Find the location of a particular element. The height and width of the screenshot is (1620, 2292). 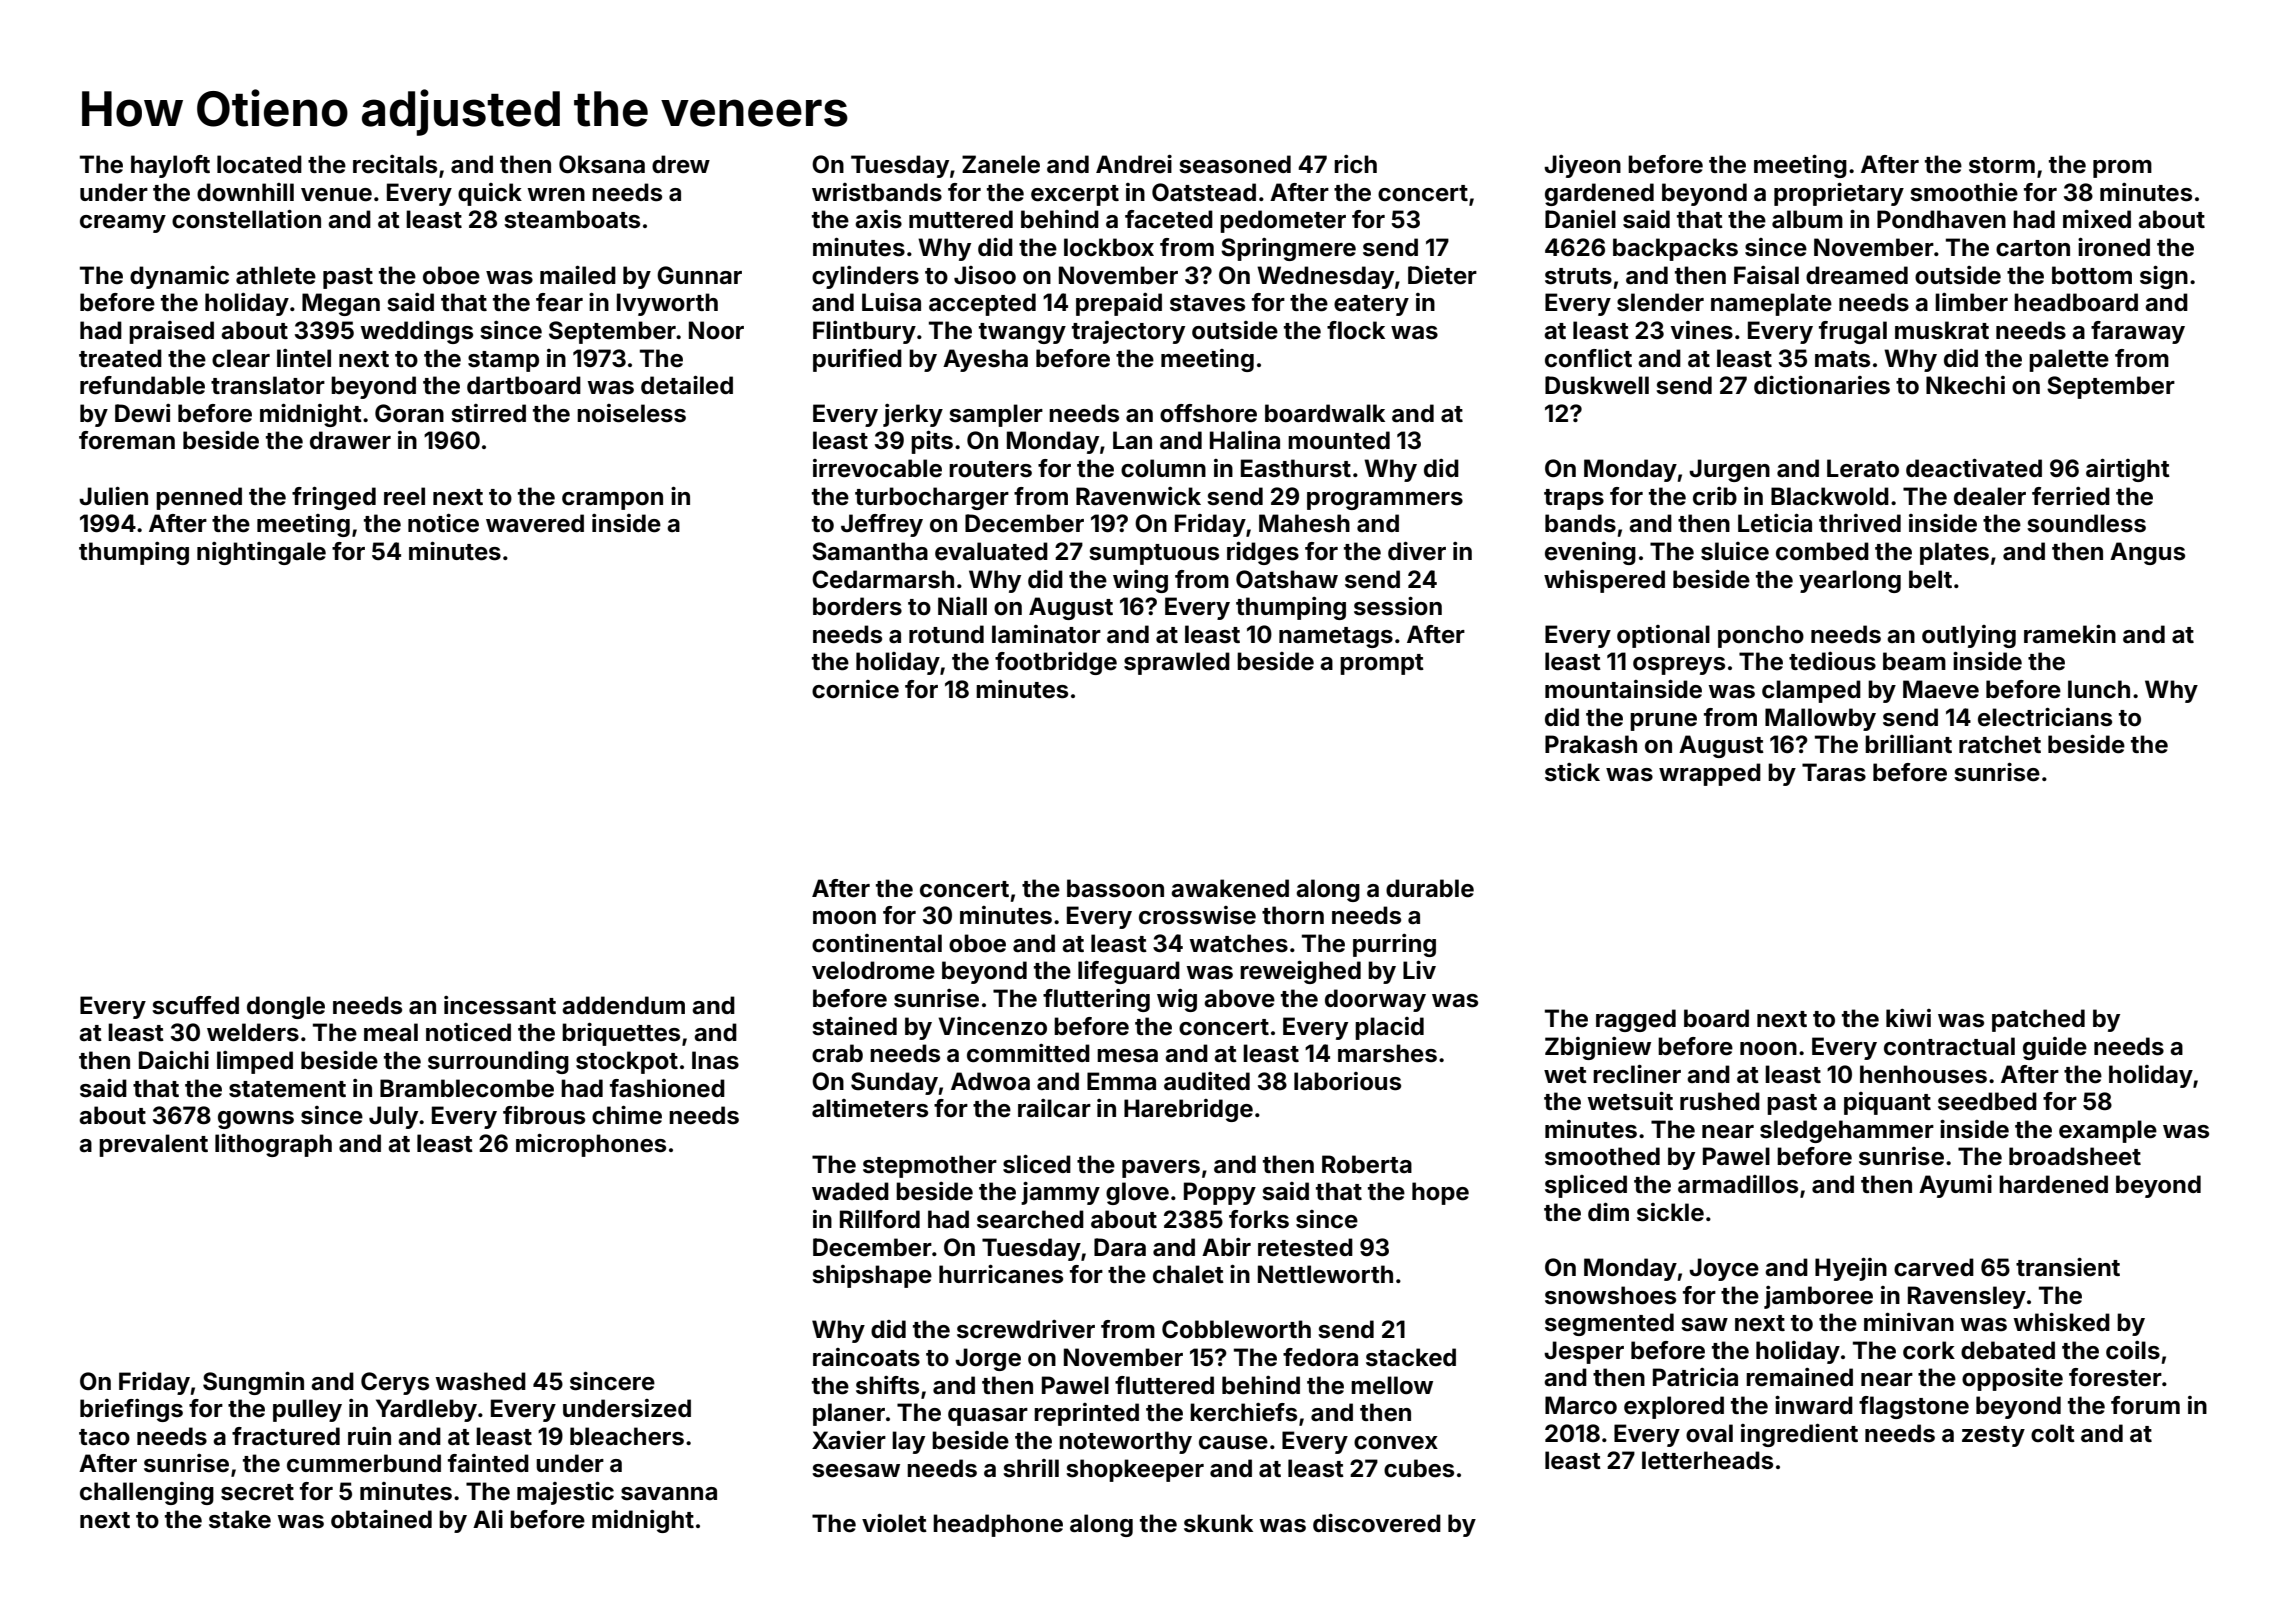

discovered is located at coordinates (1377, 1523).
